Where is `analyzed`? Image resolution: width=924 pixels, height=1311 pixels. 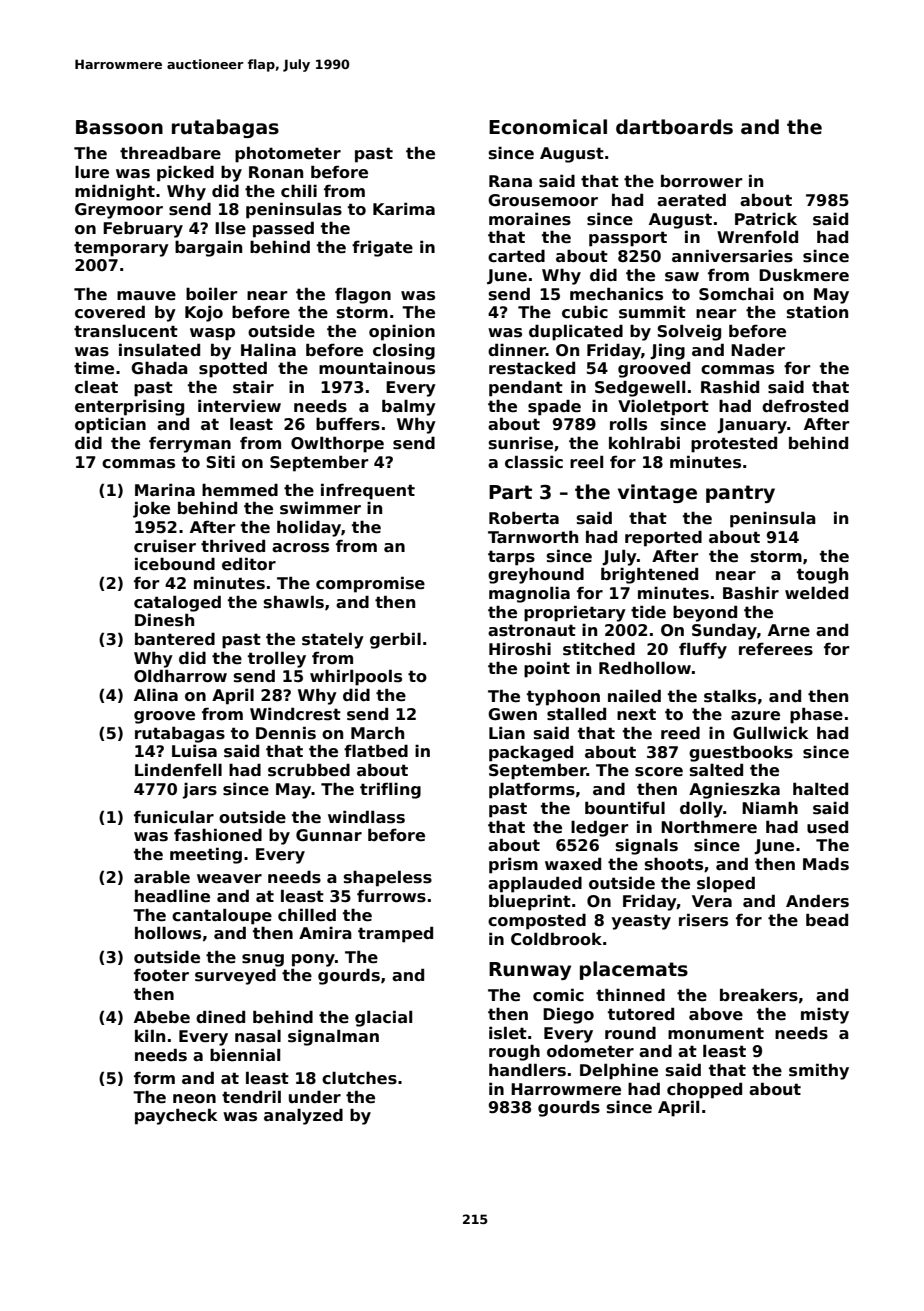 analyzed is located at coordinates (303, 1117).
